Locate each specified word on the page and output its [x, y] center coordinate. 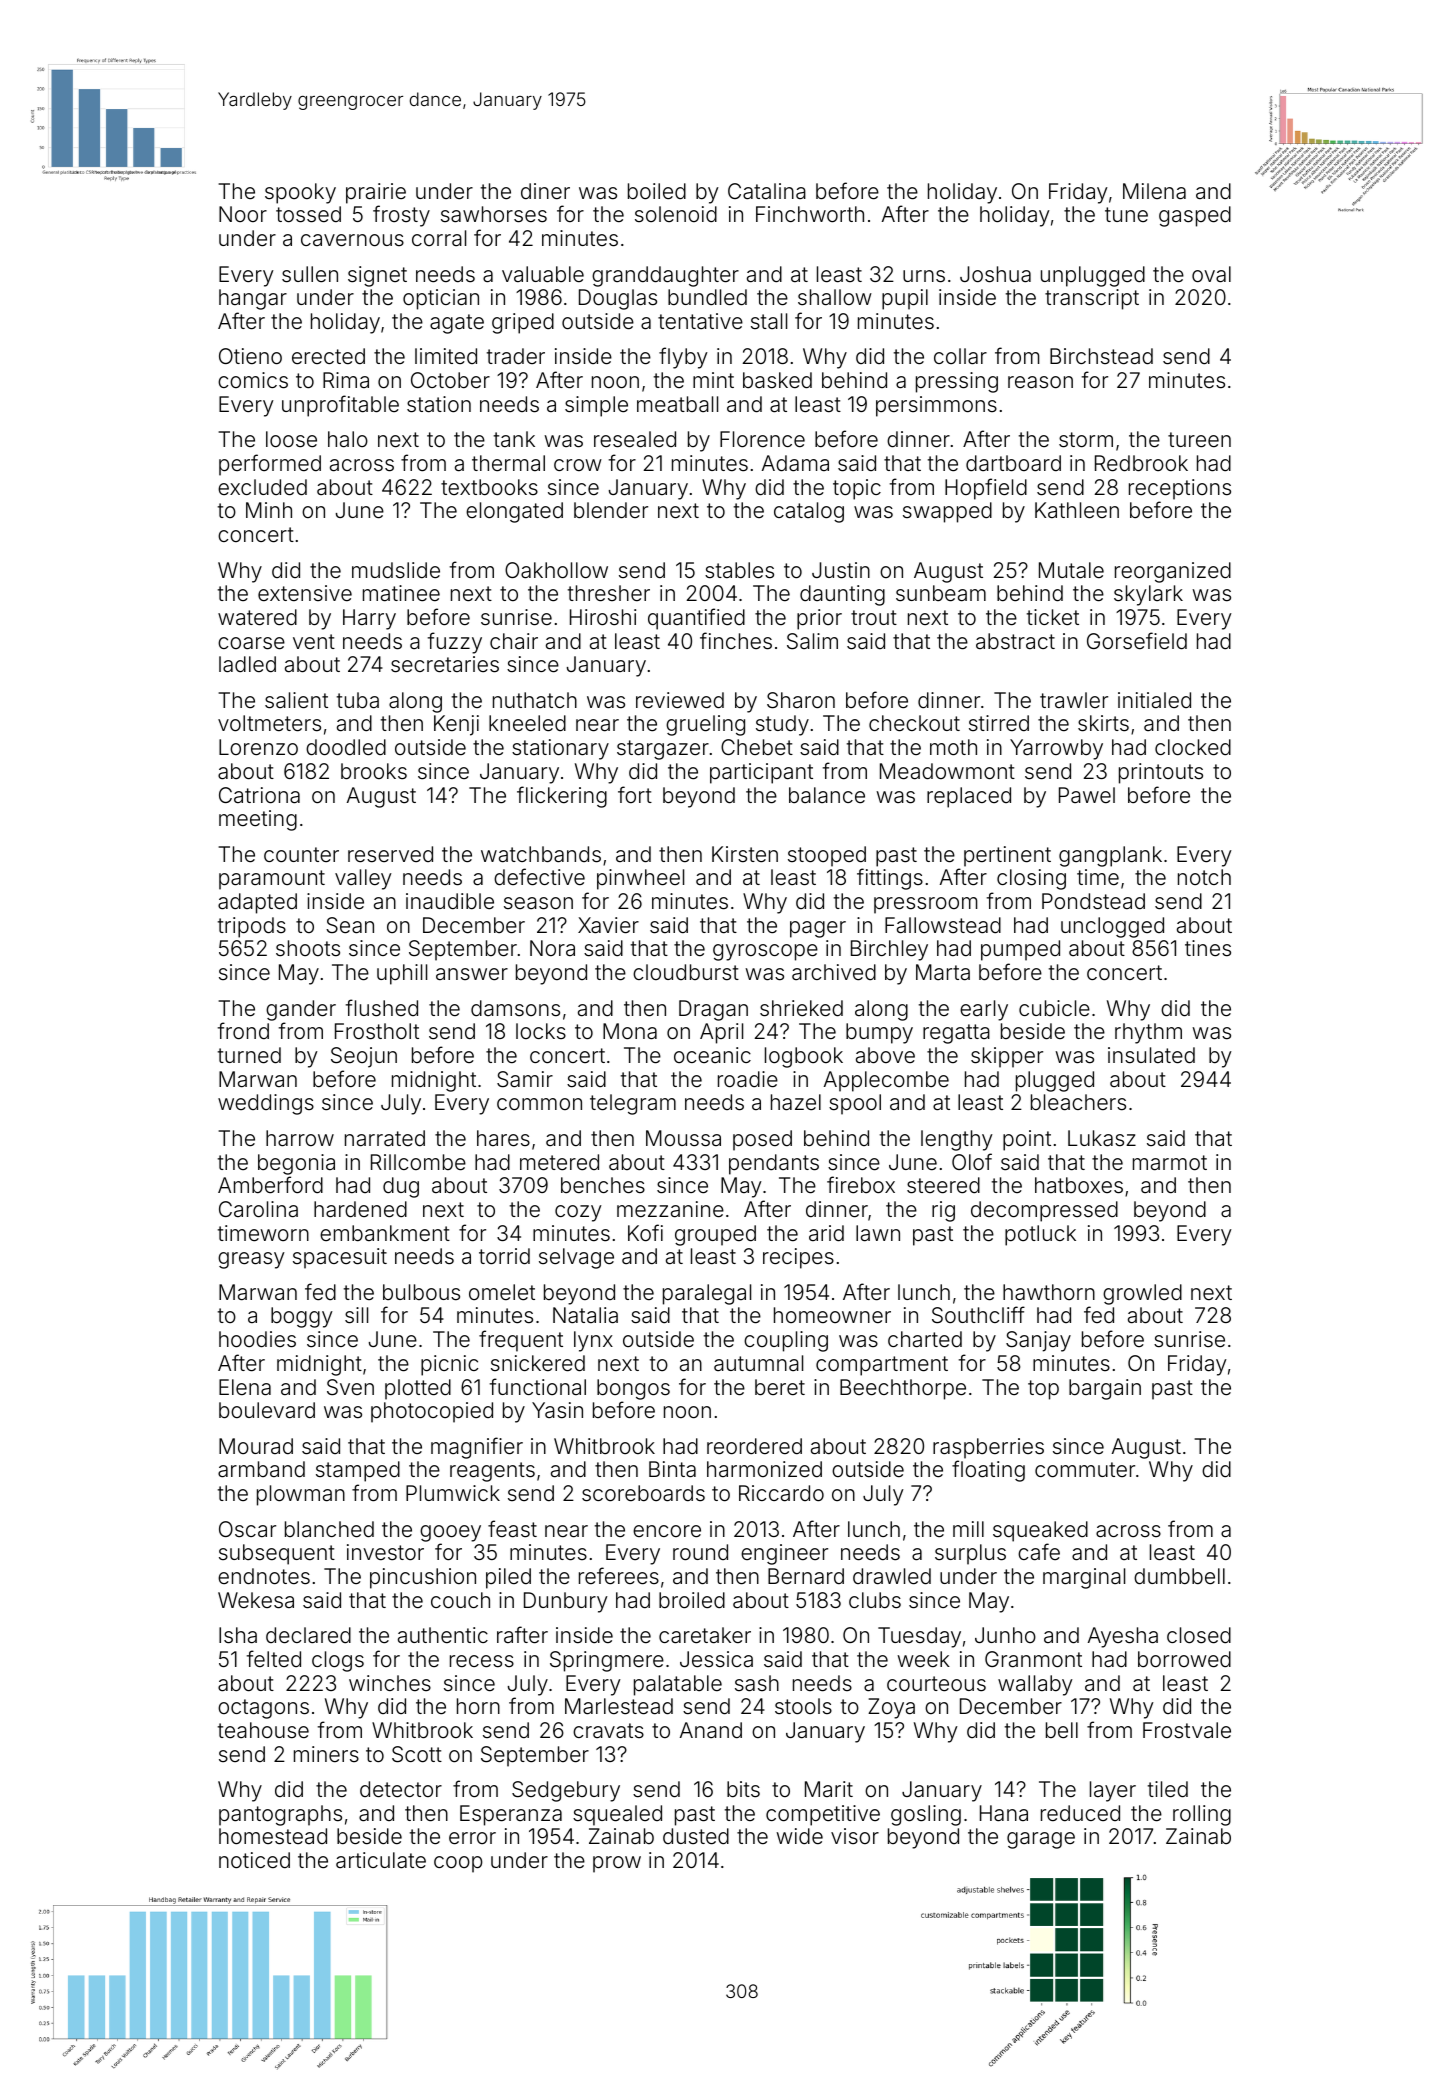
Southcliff [978, 1315]
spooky [300, 193]
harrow [300, 1138]
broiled [692, 1600]
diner [545, 191]
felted [274, 1658]
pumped [1020, 950]
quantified [696, 619]
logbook [804, 1057]
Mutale [1071, 570]
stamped [358, 1471]
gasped [1195, 216]
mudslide [396, 570]
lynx [593, 1341]
